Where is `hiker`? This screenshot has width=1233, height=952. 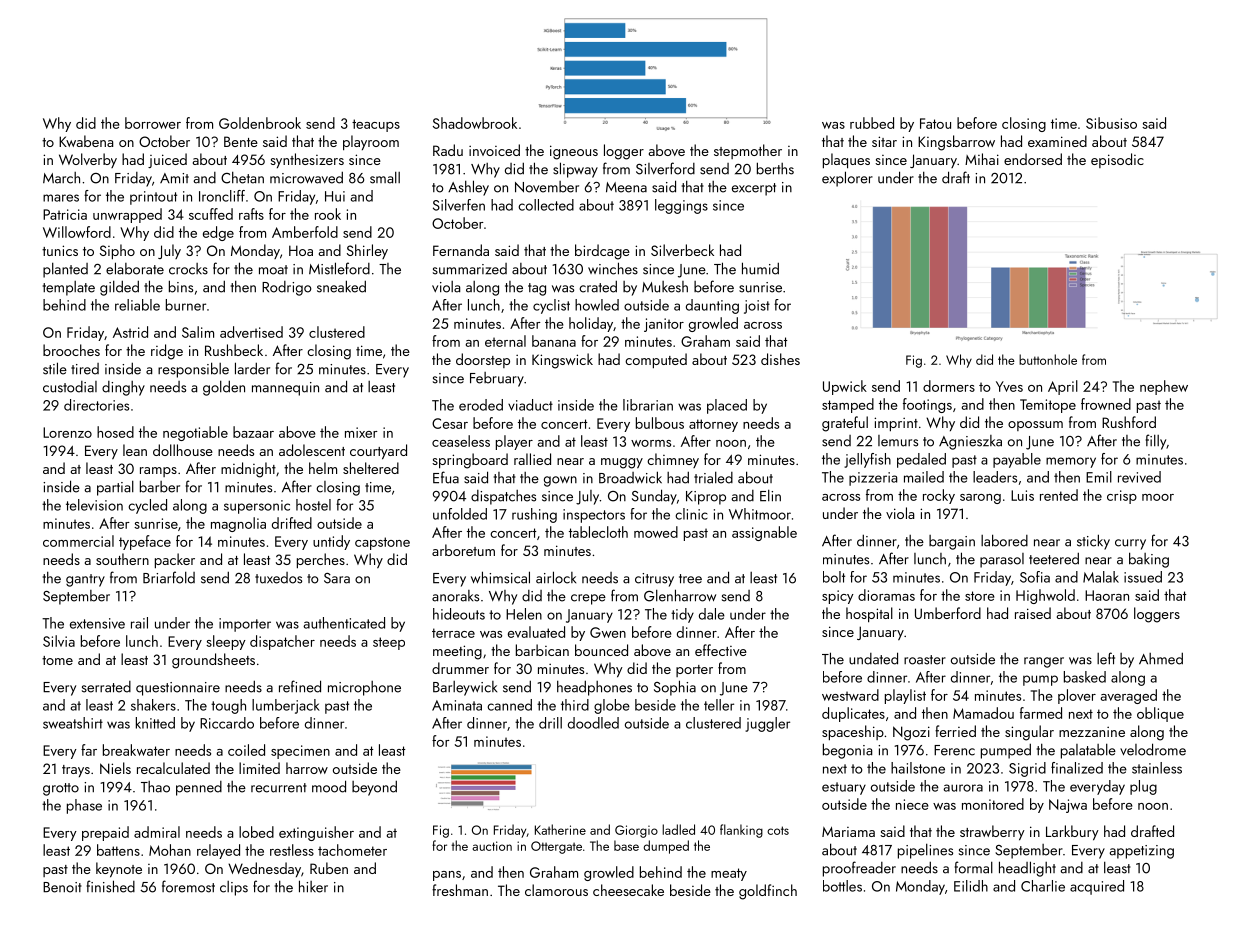
hiker is located at coordinates (313, 886).
